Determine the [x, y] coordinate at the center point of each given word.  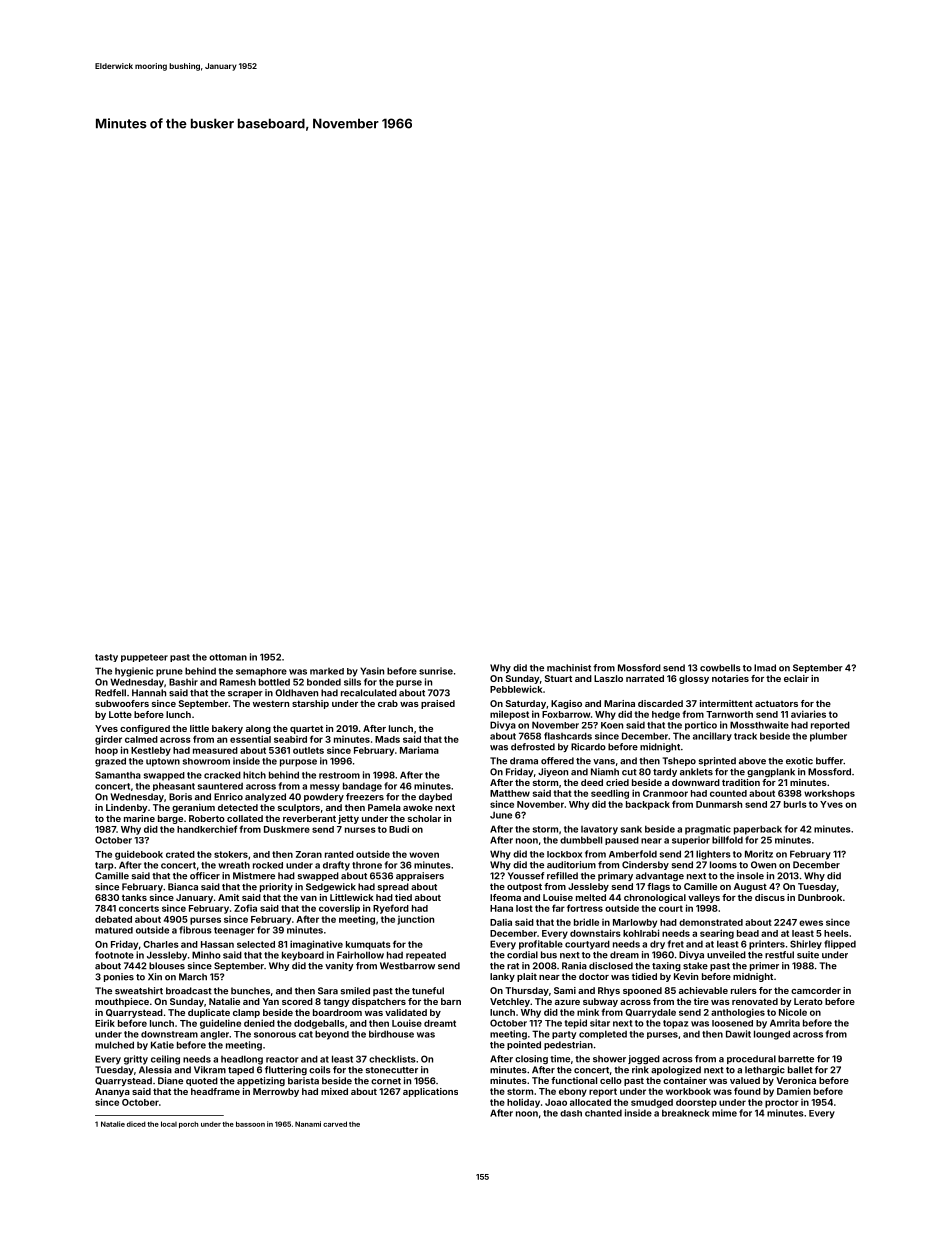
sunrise [436, 671]
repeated [426, 956]
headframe [215, 1091]
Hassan [217, 944]
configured [145, 729]
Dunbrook [820, 897]
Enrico [228, 797]
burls [795, 804]
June [501, 815]
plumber [828, 737]
